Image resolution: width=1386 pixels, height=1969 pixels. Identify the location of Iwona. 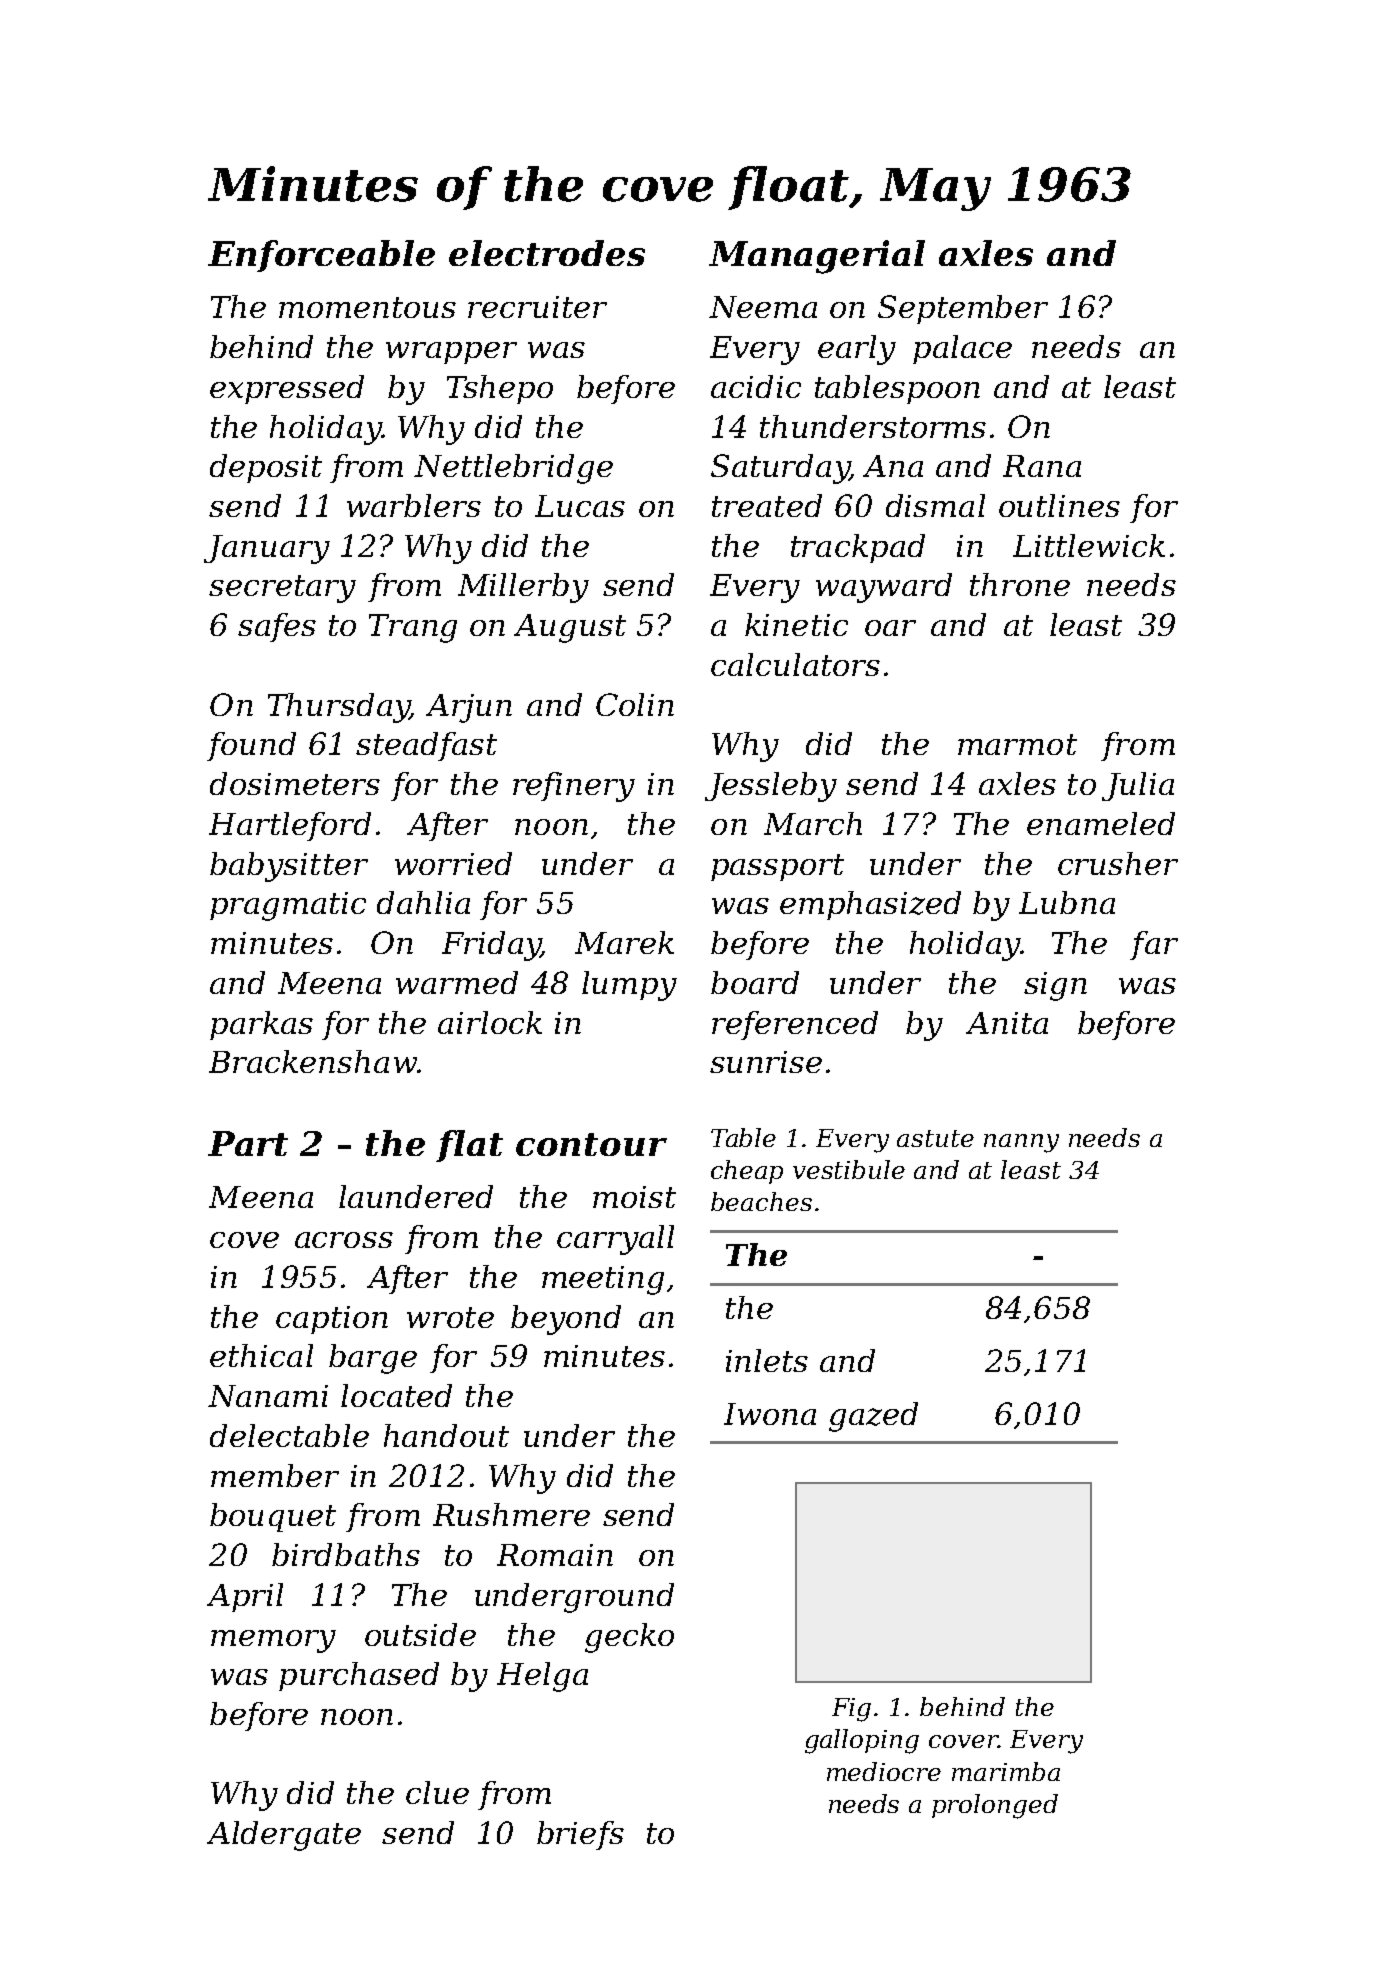
(770, 1414).
